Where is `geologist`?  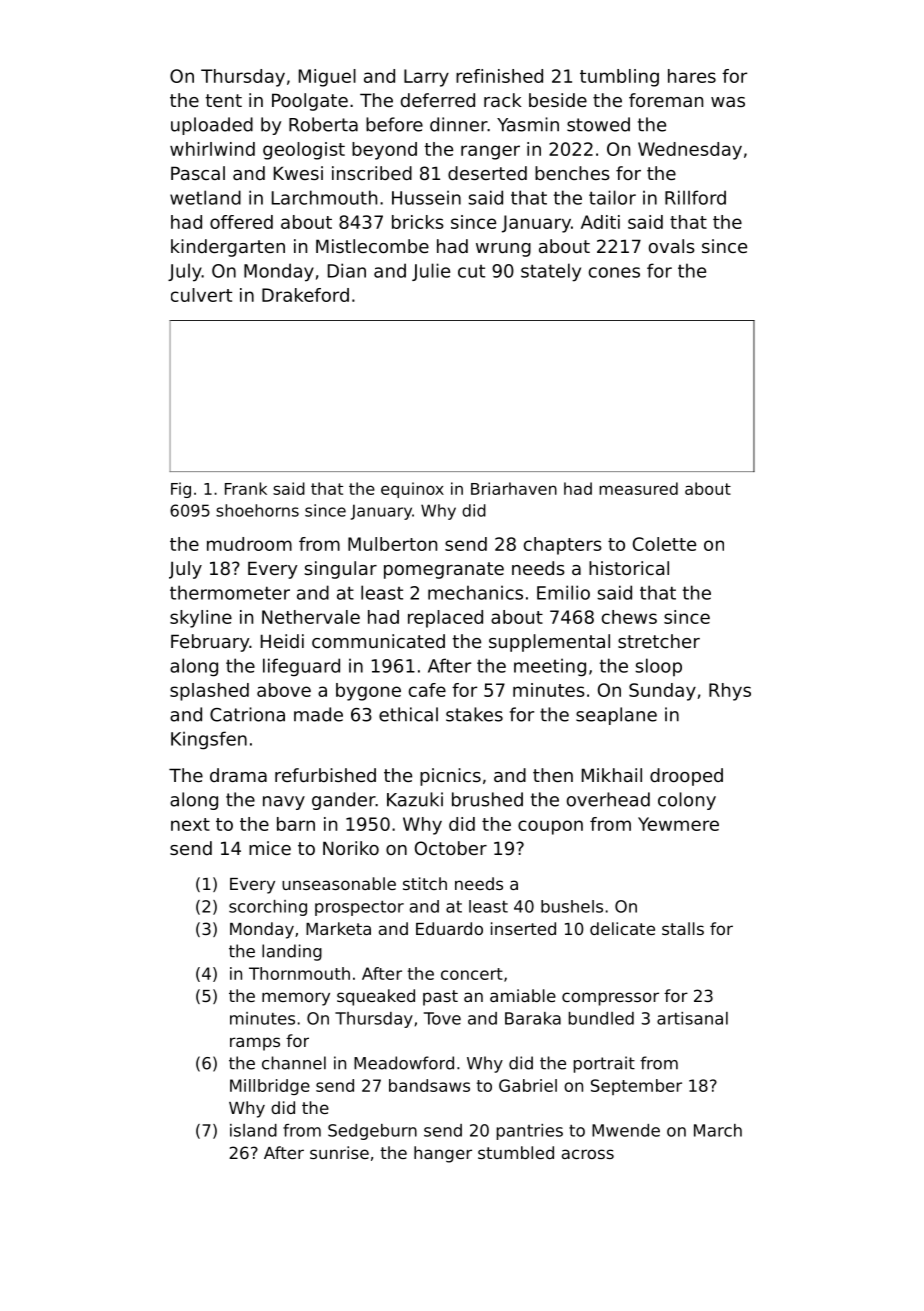
geologist is located at coordinates (304, 151).
